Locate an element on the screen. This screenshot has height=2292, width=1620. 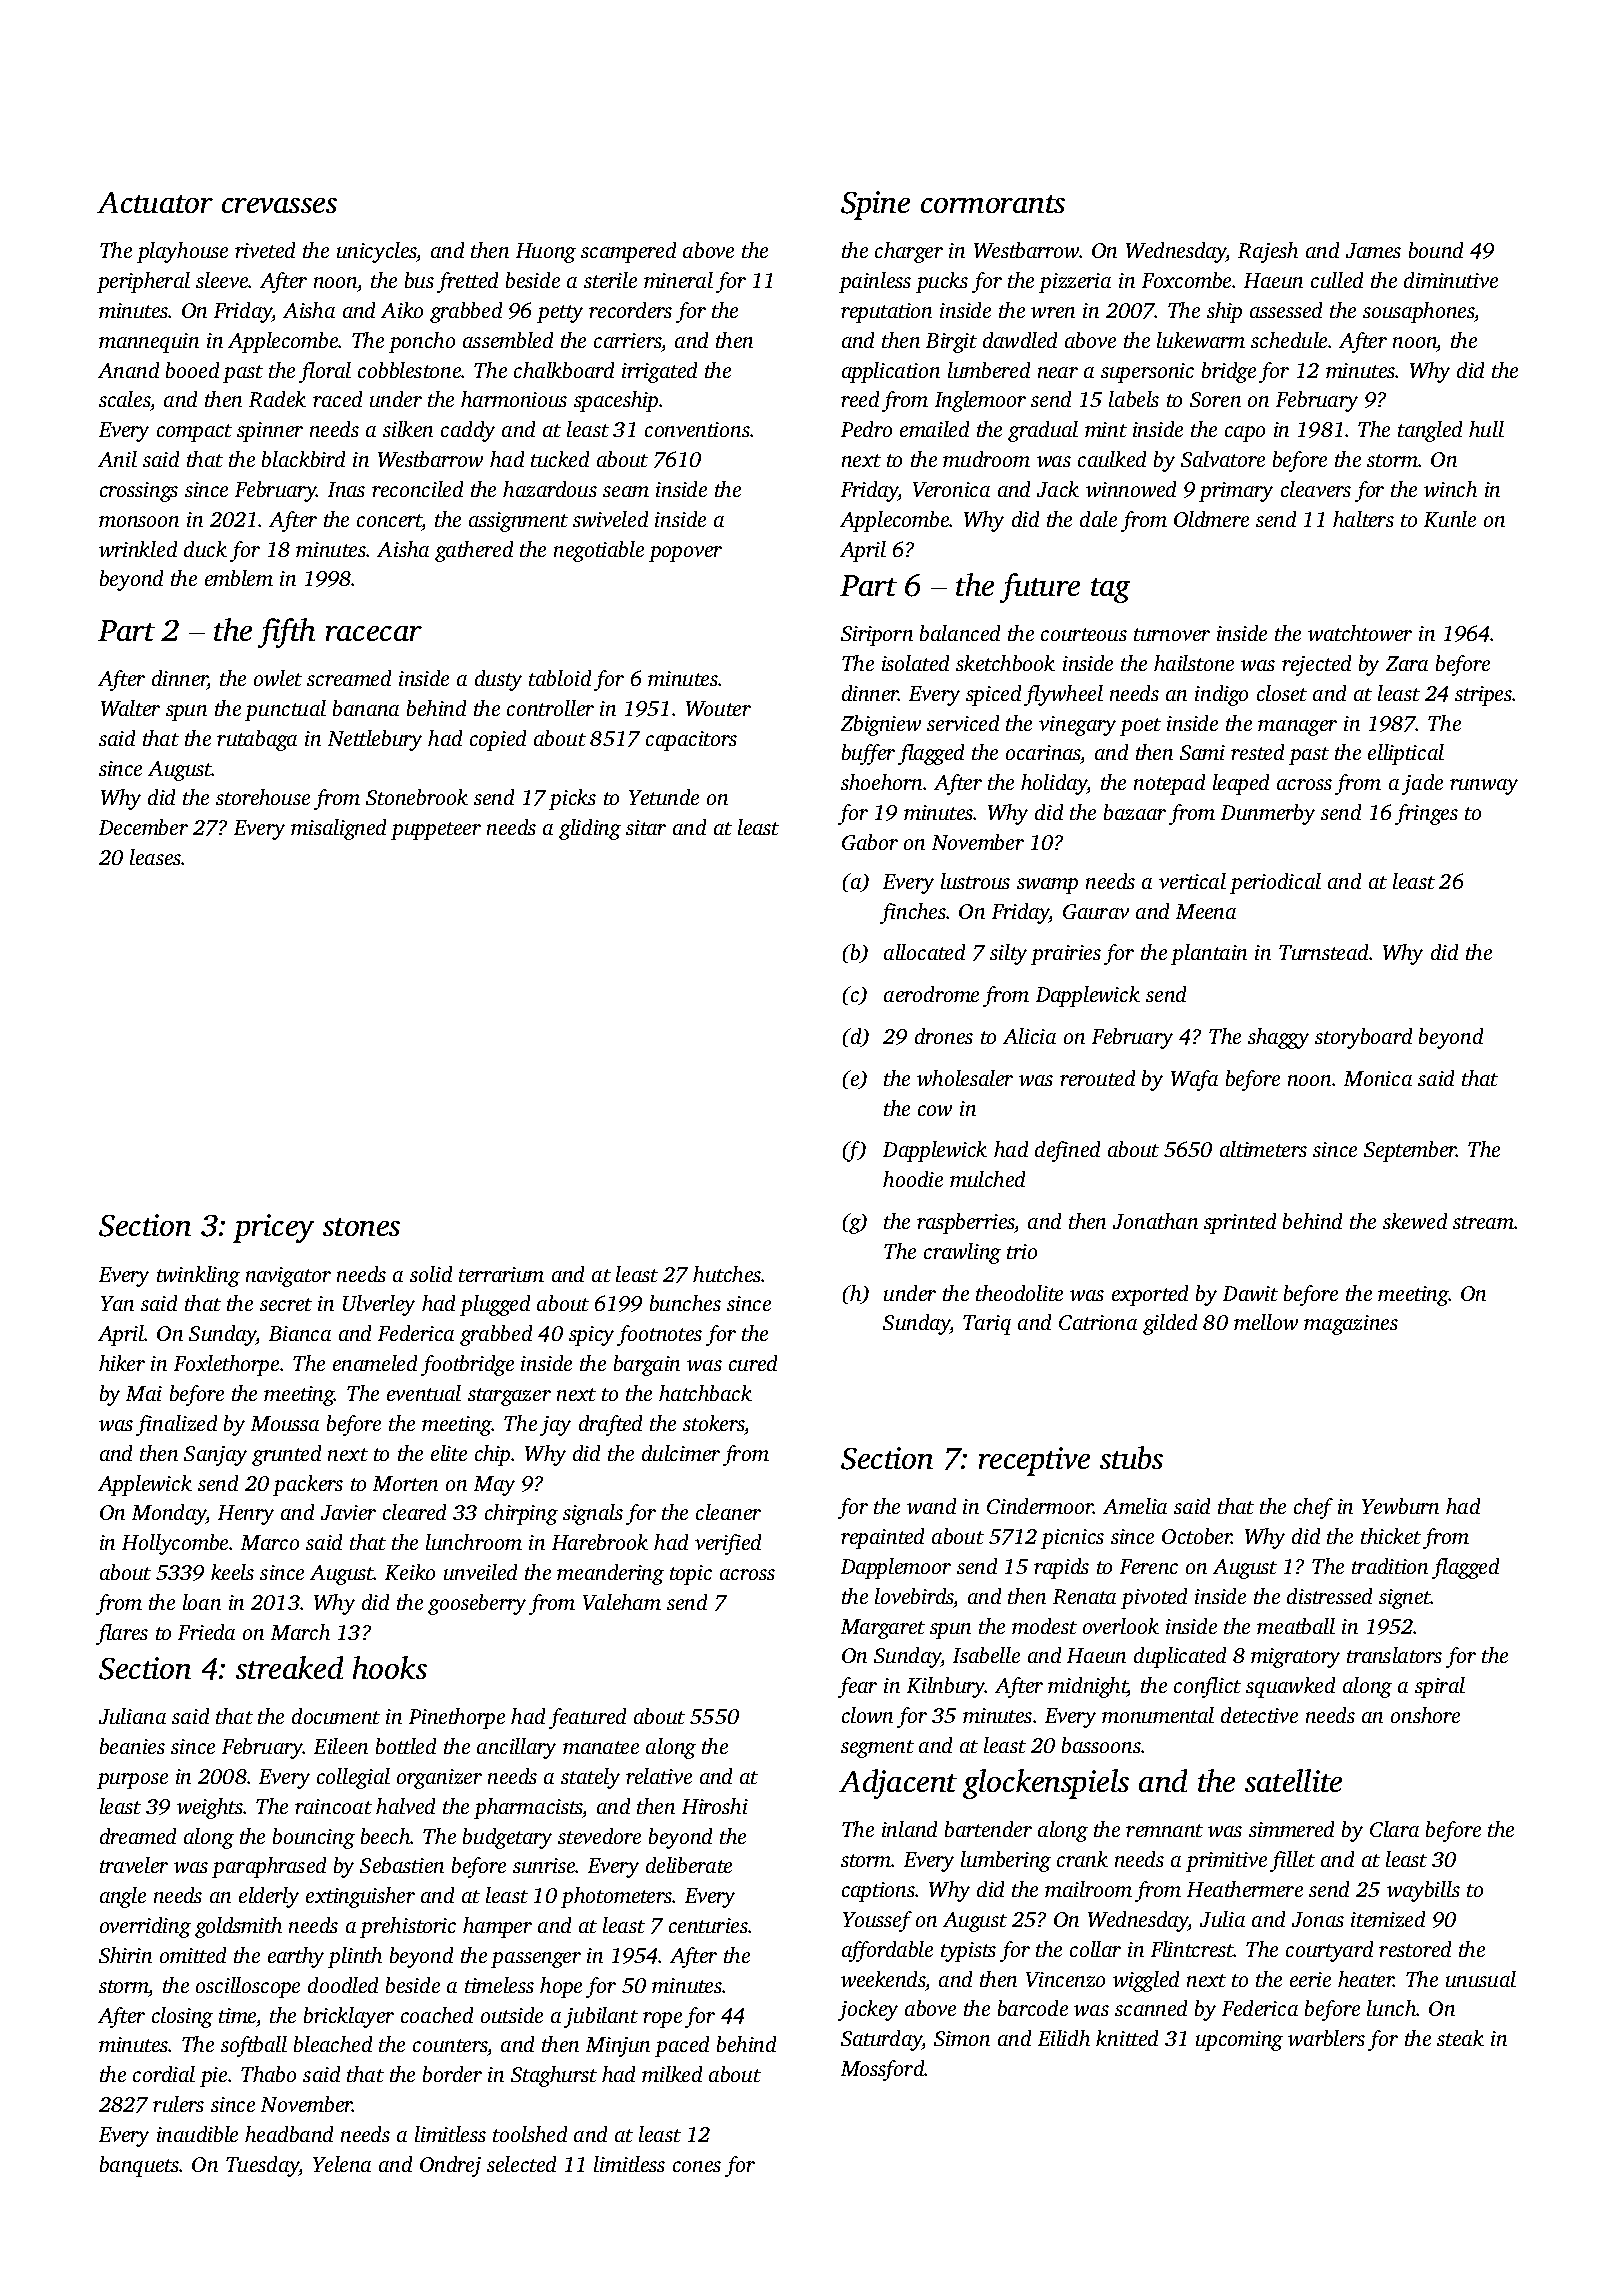
Spine is located at coordinates (875, 205).
